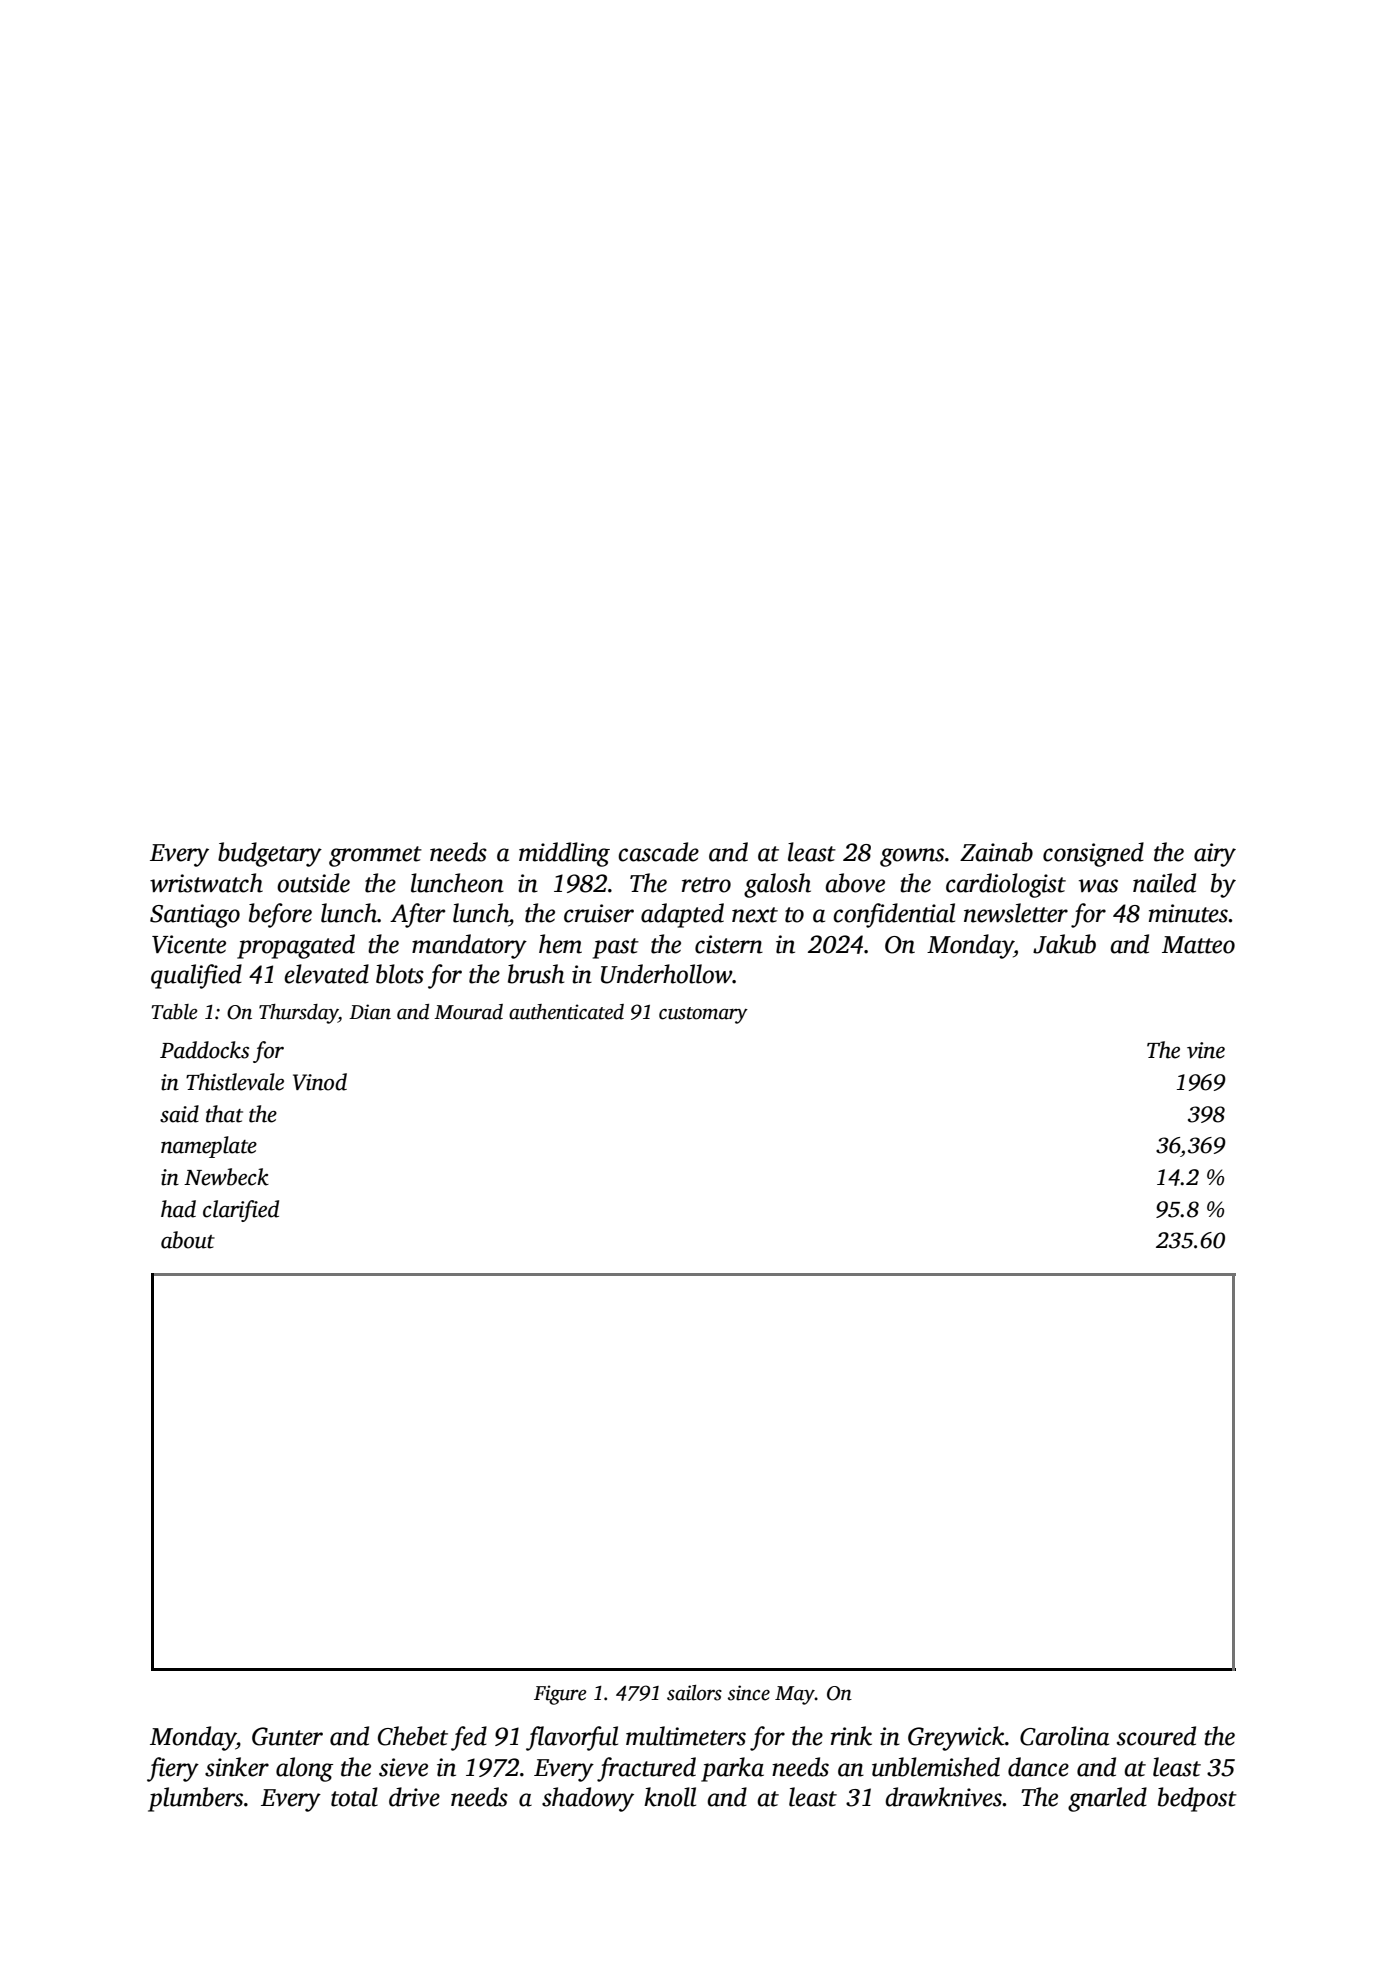 The width and height of the screenshot is (1386, 1969). What do you see at coordinates (280, 915) in the screenshot?
I see `before` at bounding box center [280, 915].
